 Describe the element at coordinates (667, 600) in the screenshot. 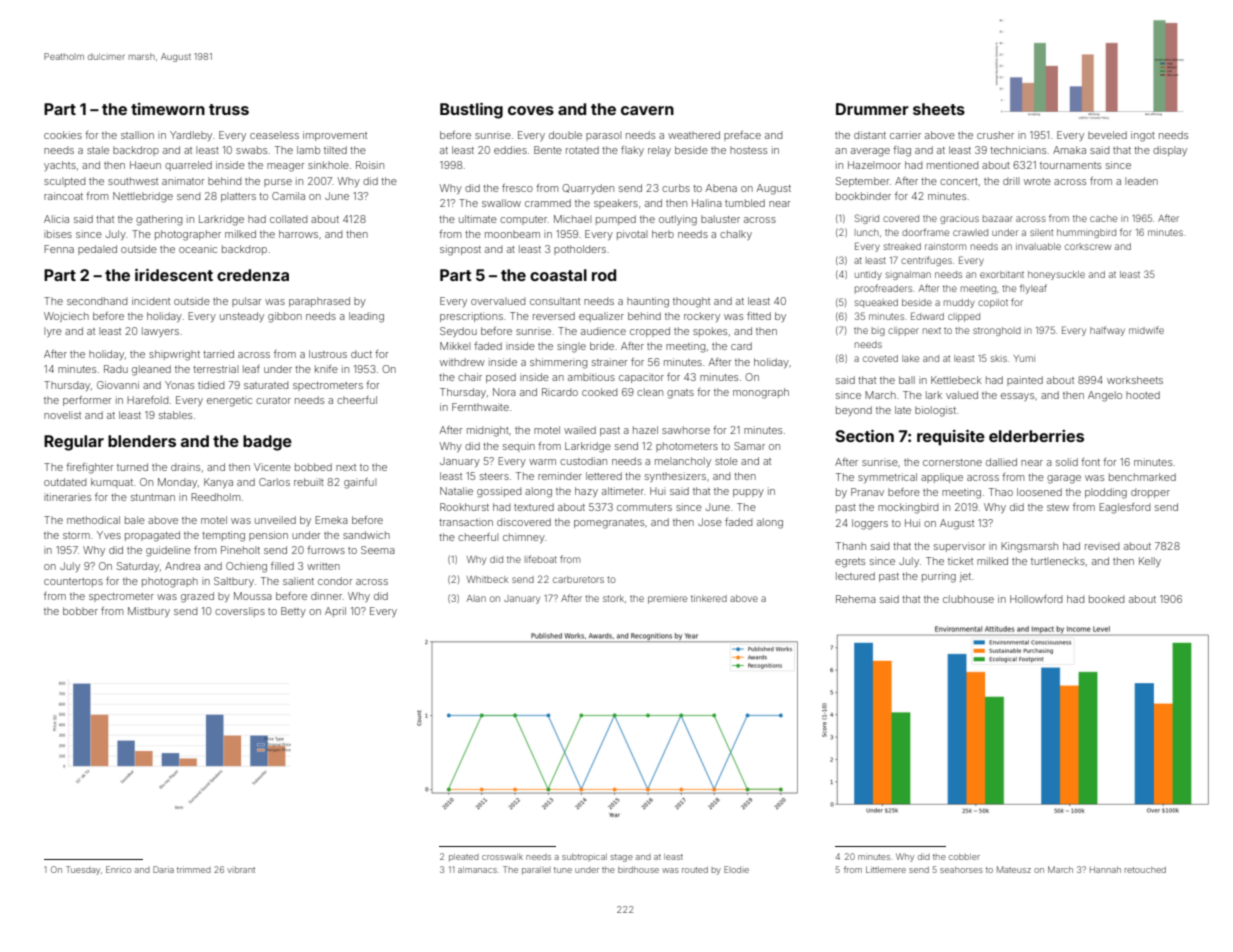

I see `premiere` at that location.
